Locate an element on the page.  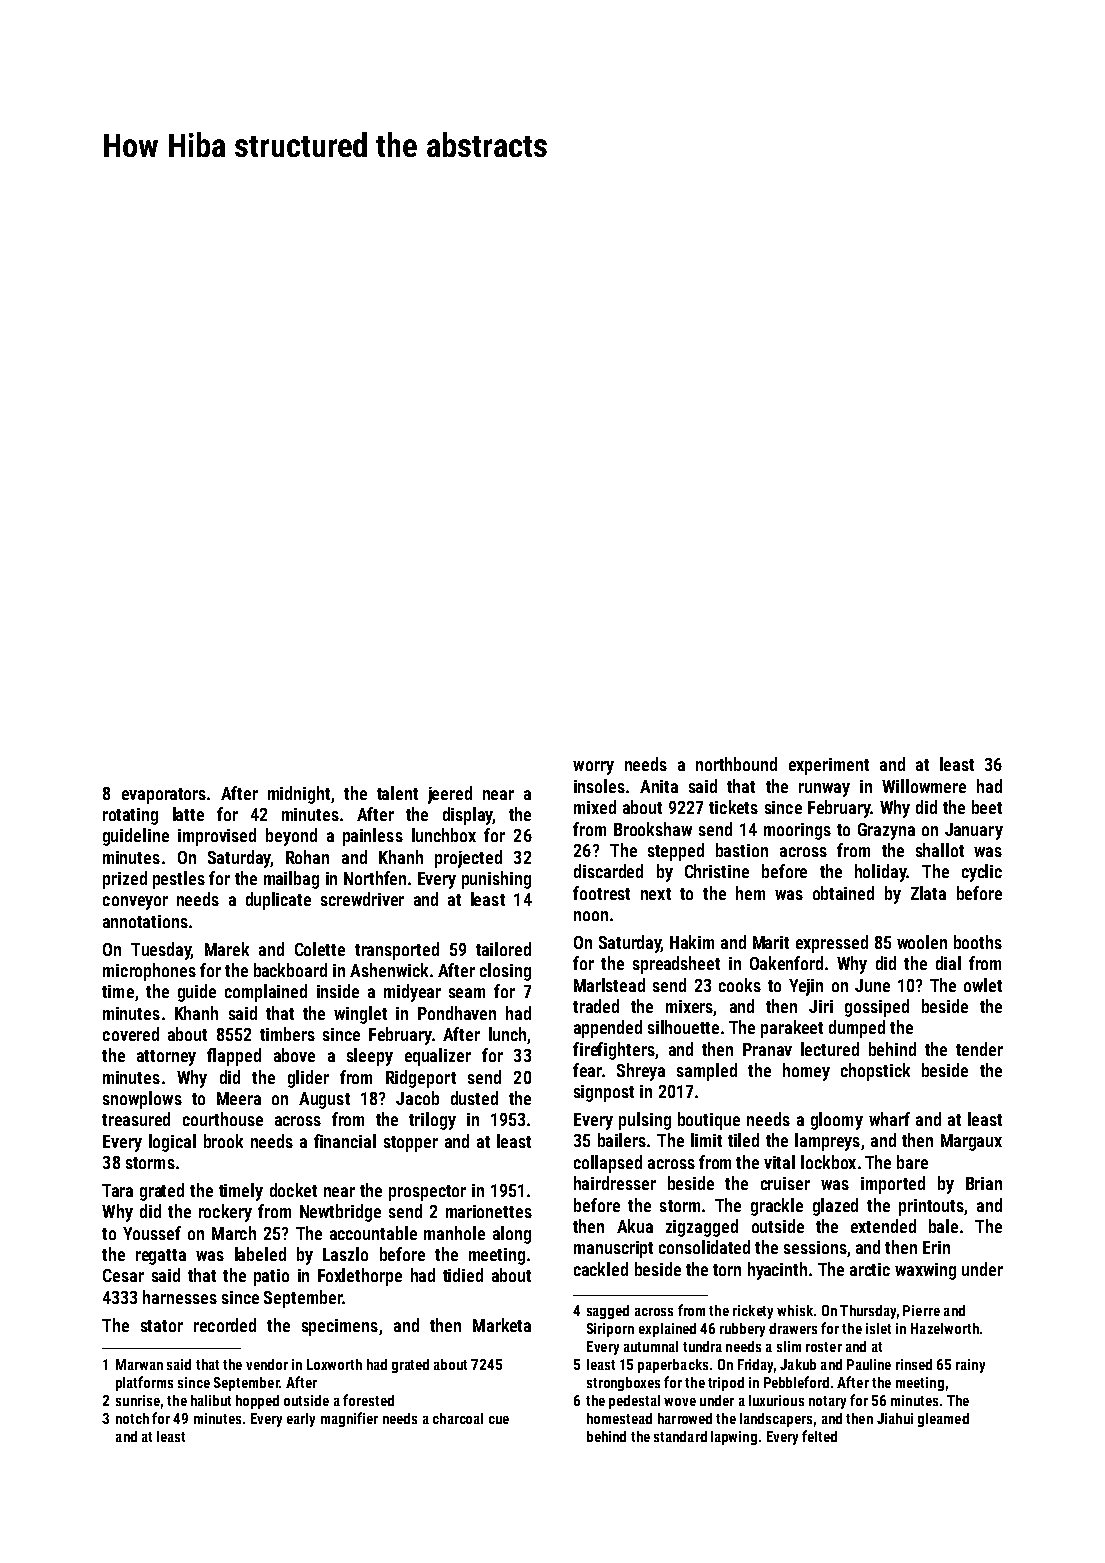
sagged is located at coordinates (608, 1312).
